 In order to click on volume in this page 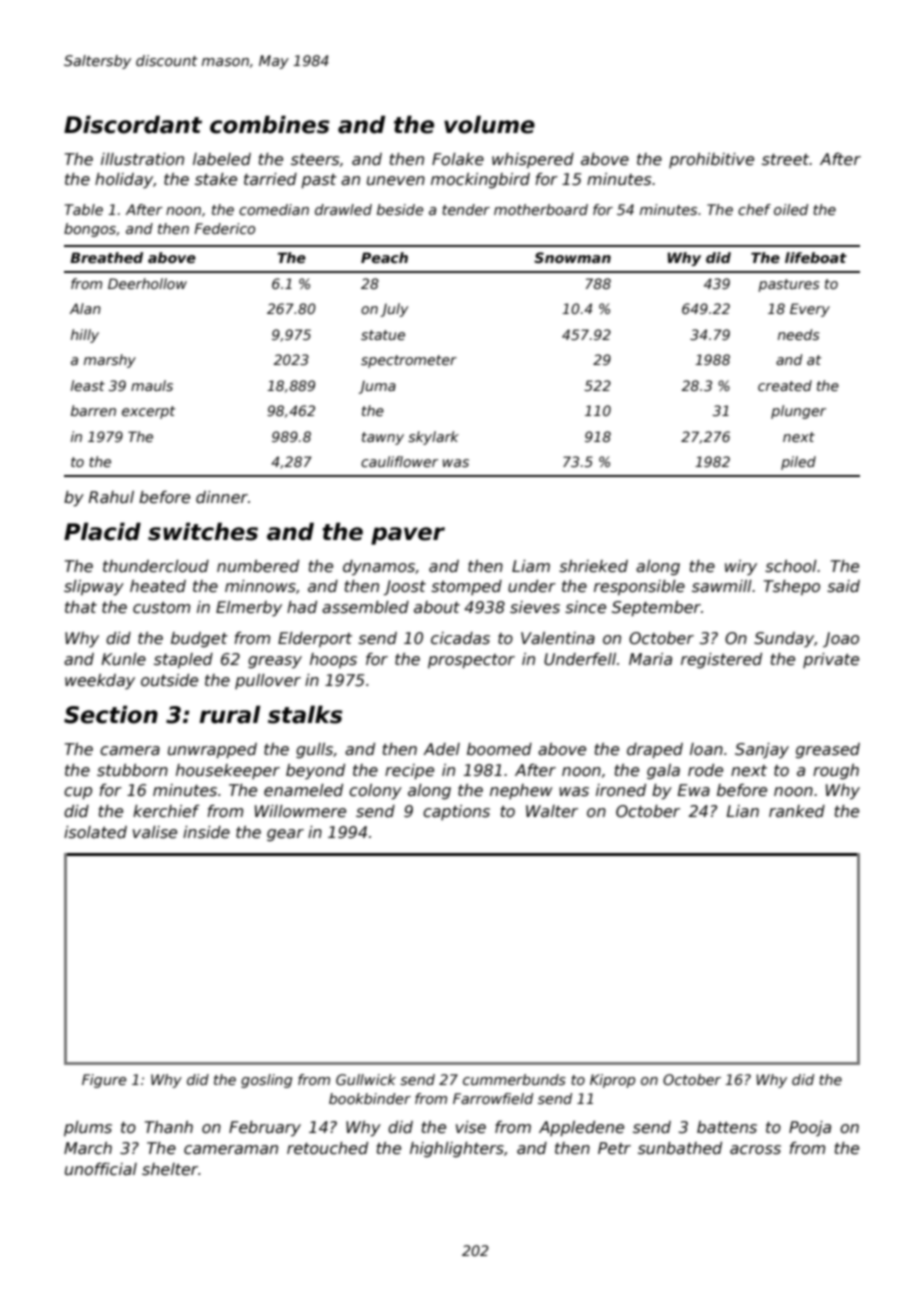, I will do `click(489, 124)`.
